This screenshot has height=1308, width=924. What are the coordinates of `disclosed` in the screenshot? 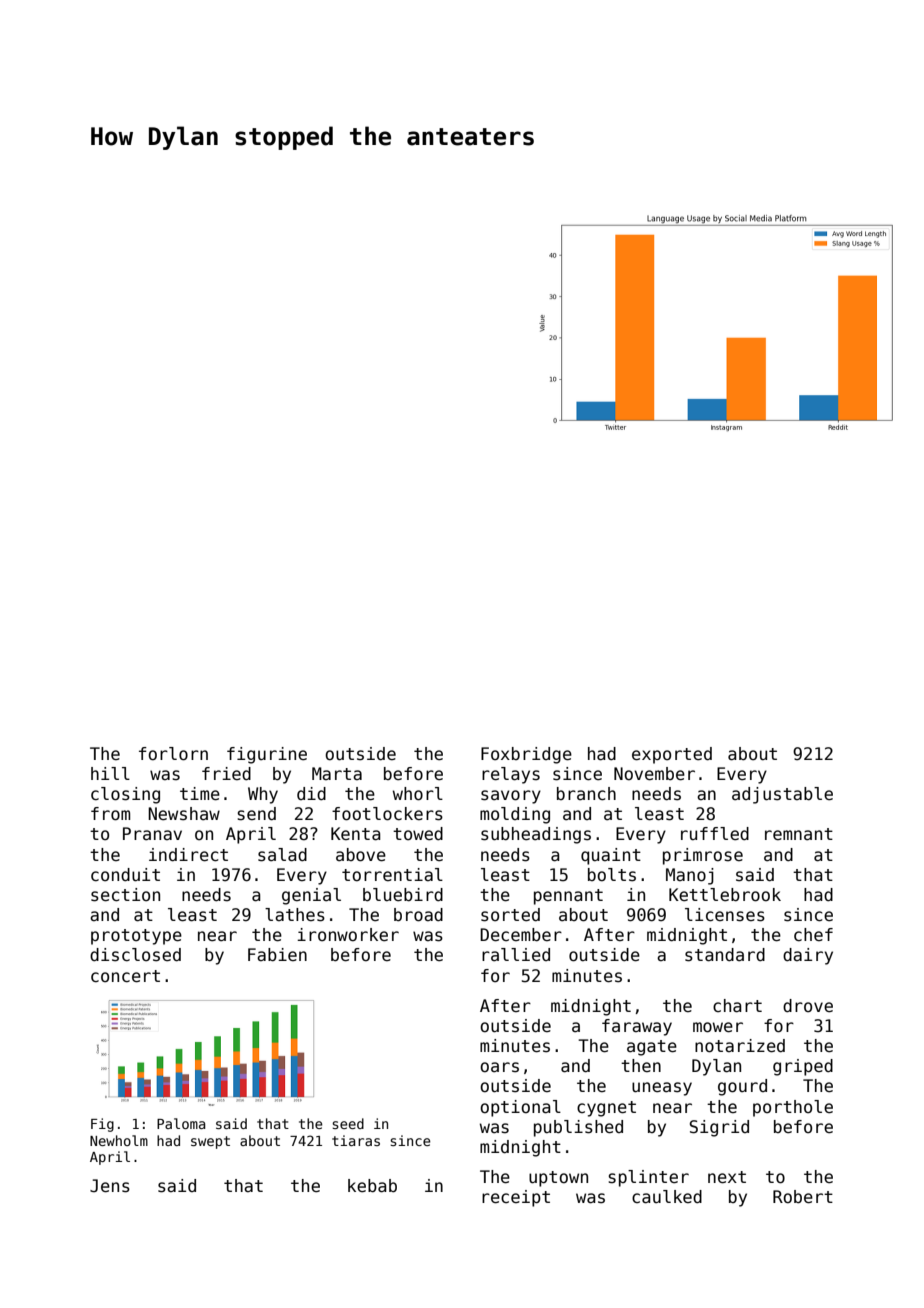 It's located at (135, 955).
